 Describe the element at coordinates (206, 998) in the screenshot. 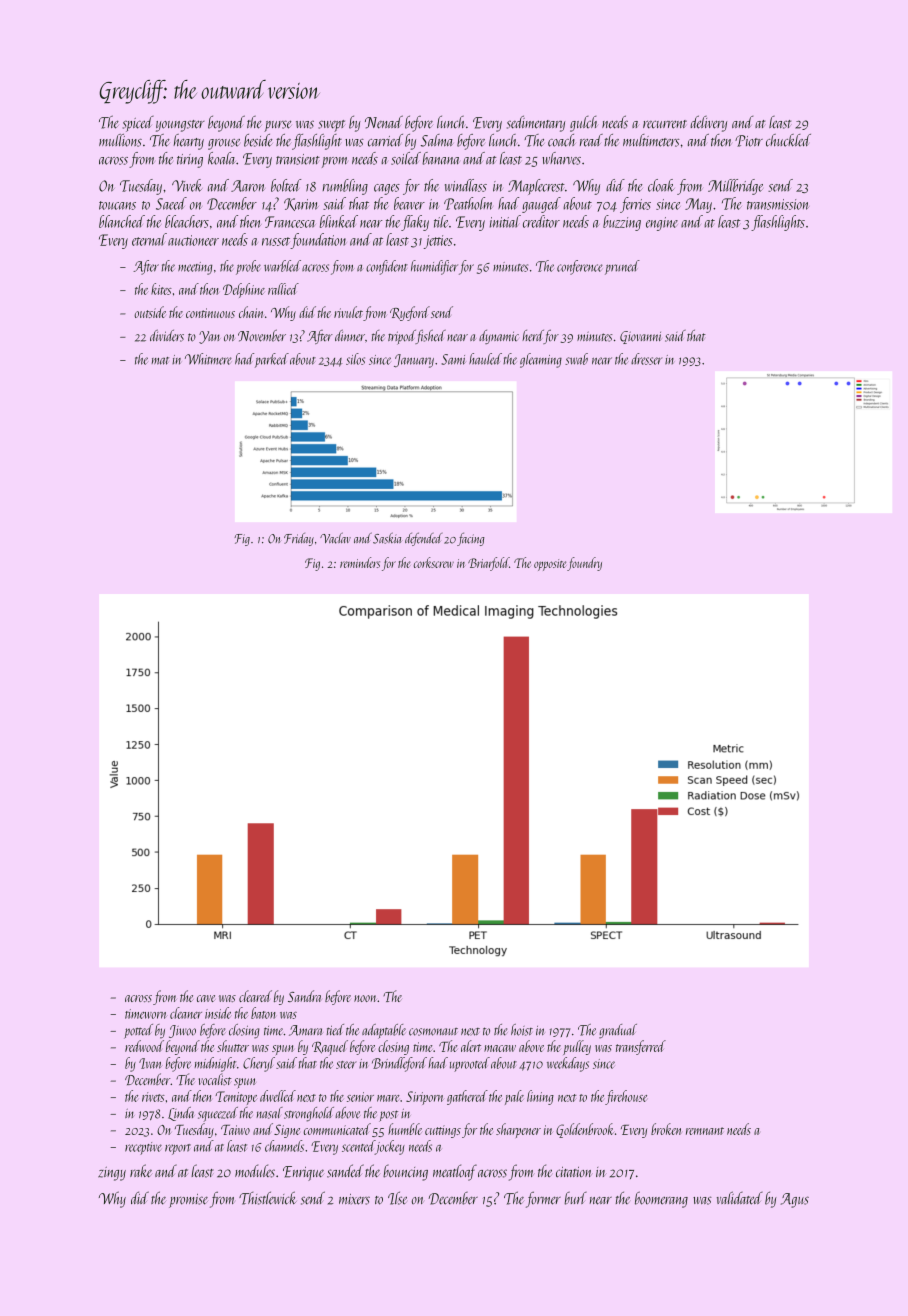

I see `cave` at that location.
